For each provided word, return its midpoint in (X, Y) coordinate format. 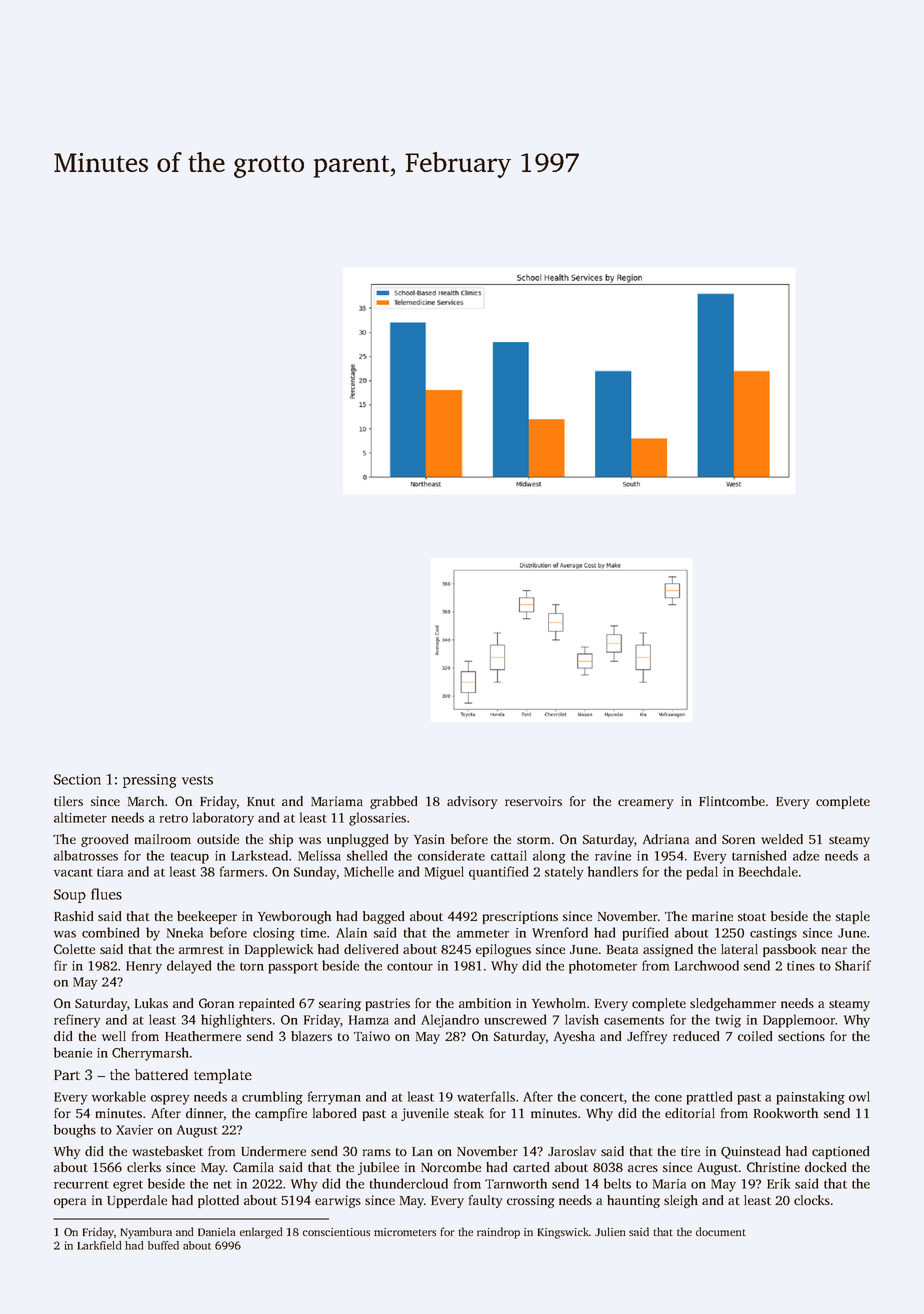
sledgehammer (733, 1004)
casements (634, 1020)
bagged (383, 917)
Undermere (273, 1151)
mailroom (163, 839)
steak (469, 1113)
